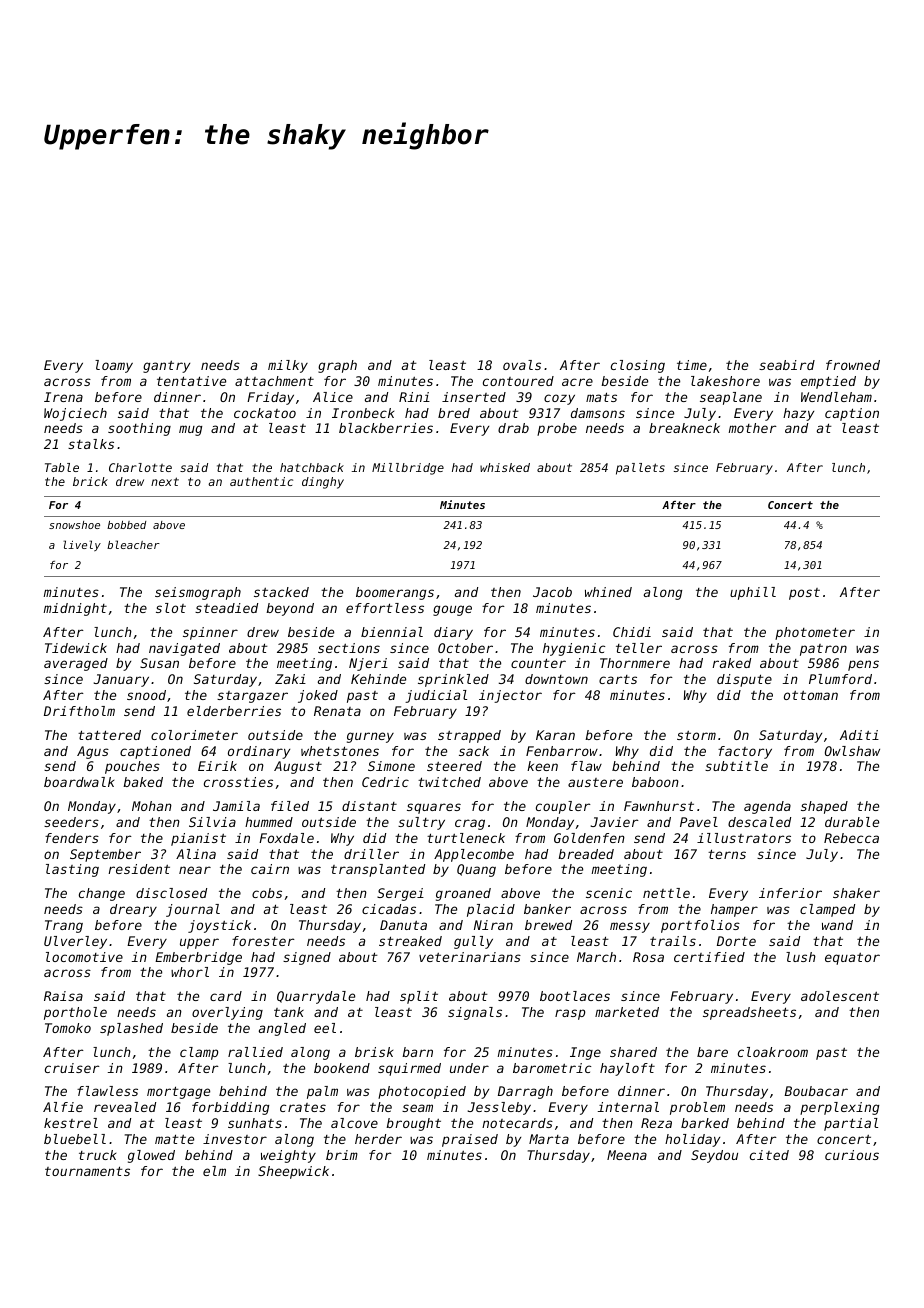 Image resolution: width=924 pixels, height=1308 pixels. What do you see at coordinates (288, 366) in the screenshot?
I see `milky` at bounding box center [288, 366].
